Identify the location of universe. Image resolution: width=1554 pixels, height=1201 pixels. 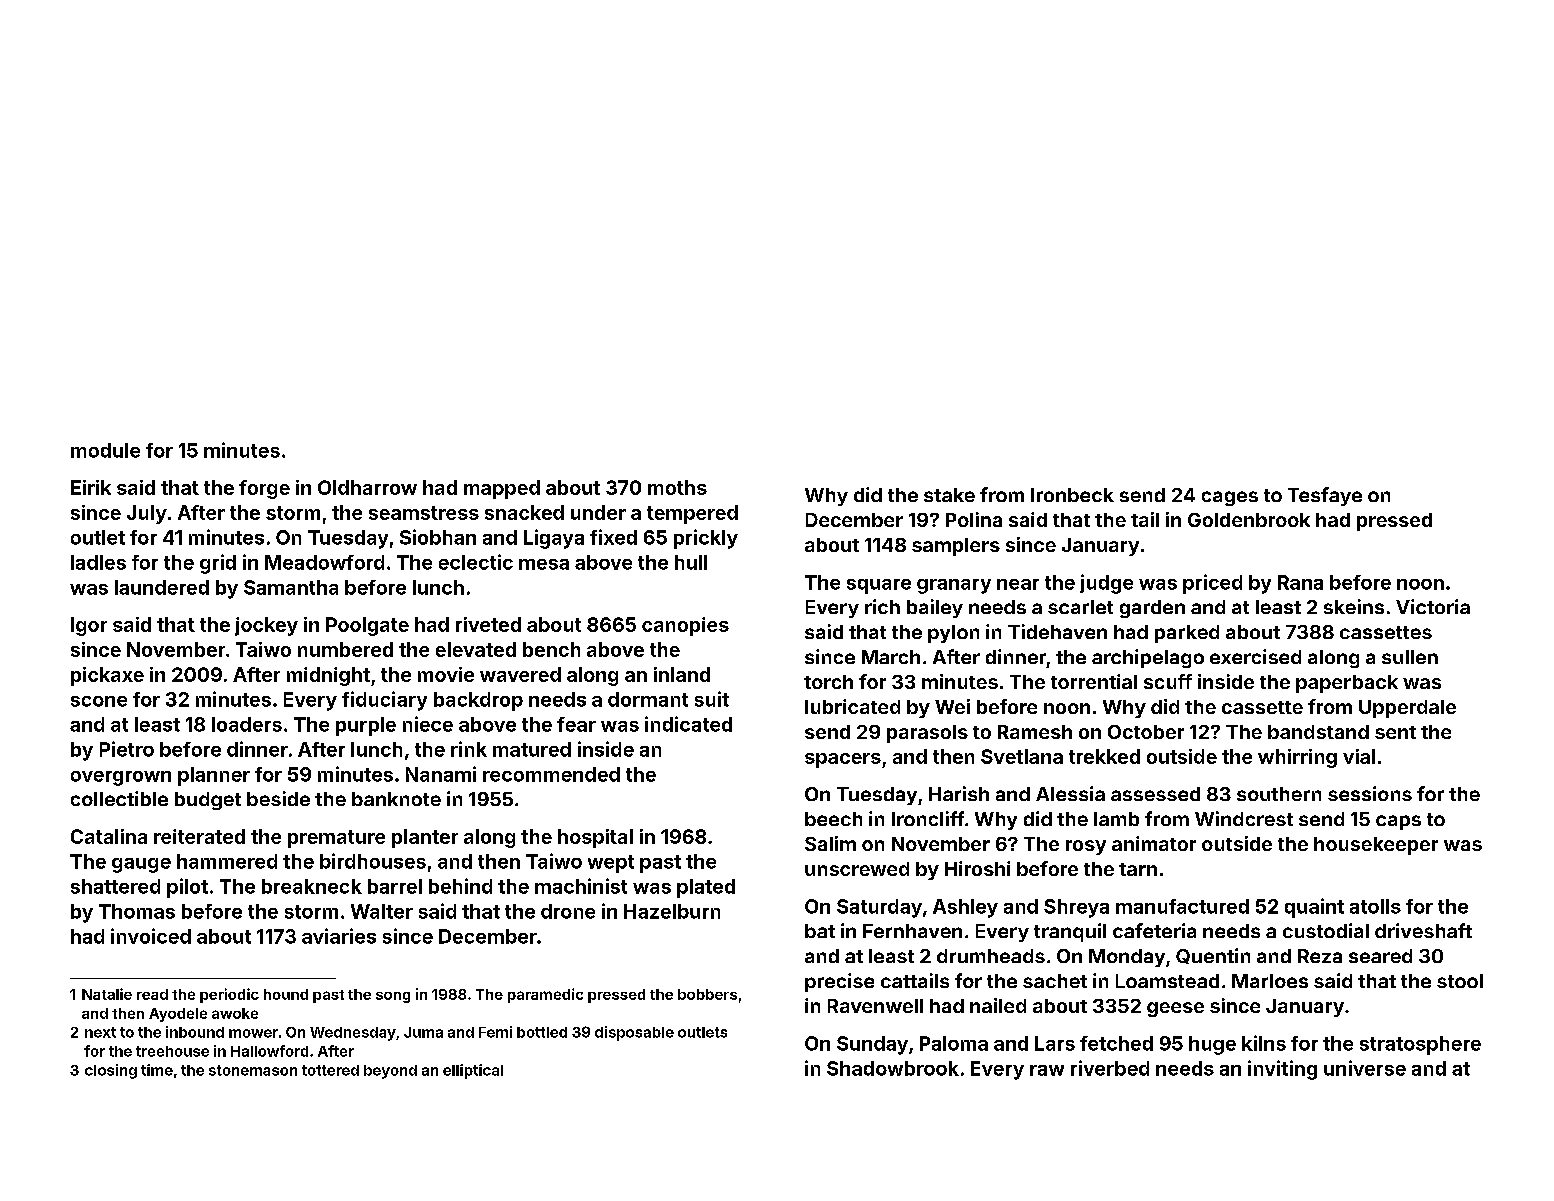
(1365, 1068).
